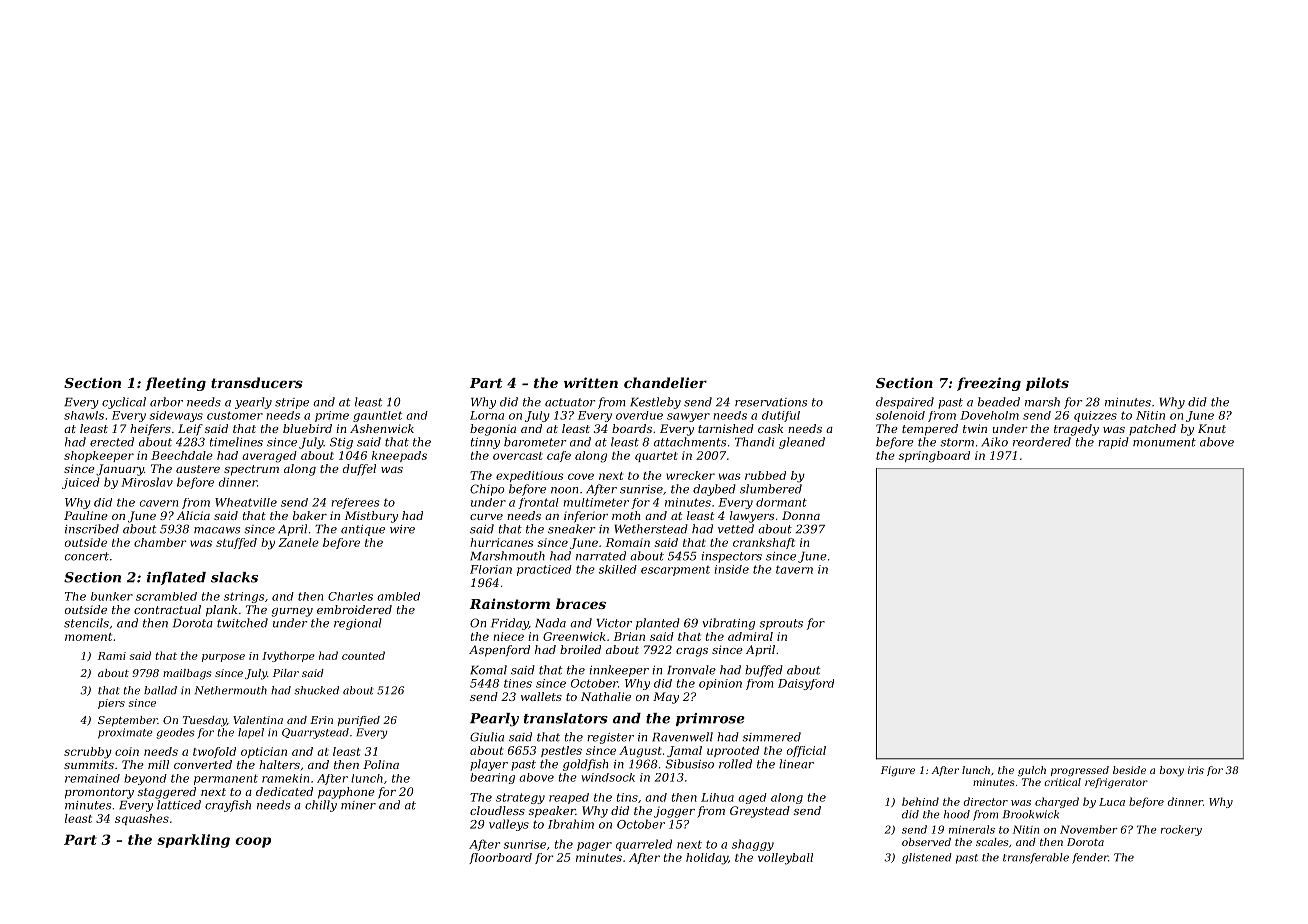  Describe the element at coordinates (690, 442) in the screenshot. I see `attachments` at that location.
